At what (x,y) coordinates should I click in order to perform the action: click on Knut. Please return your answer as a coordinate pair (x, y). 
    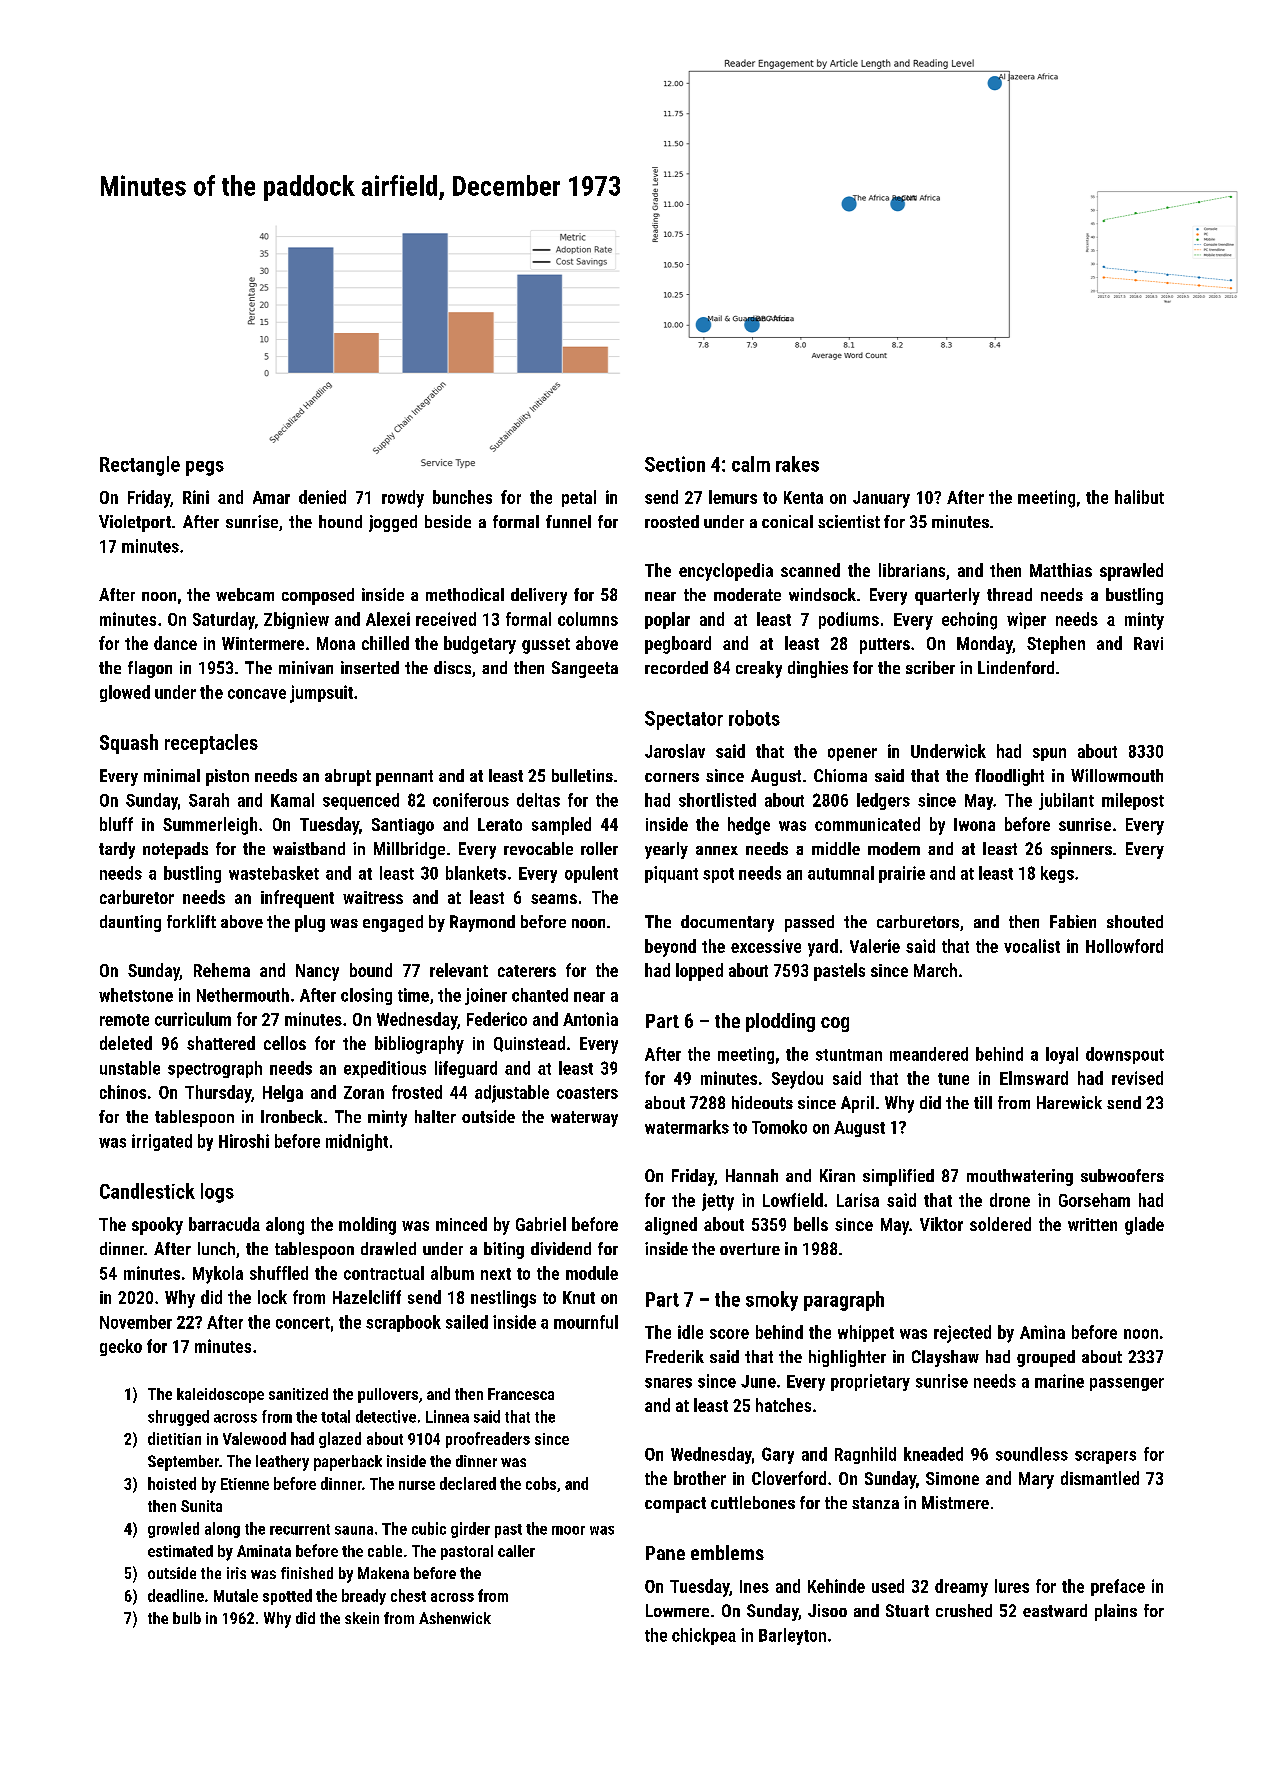
    Looking at the image, I should click on (579, 1297).
